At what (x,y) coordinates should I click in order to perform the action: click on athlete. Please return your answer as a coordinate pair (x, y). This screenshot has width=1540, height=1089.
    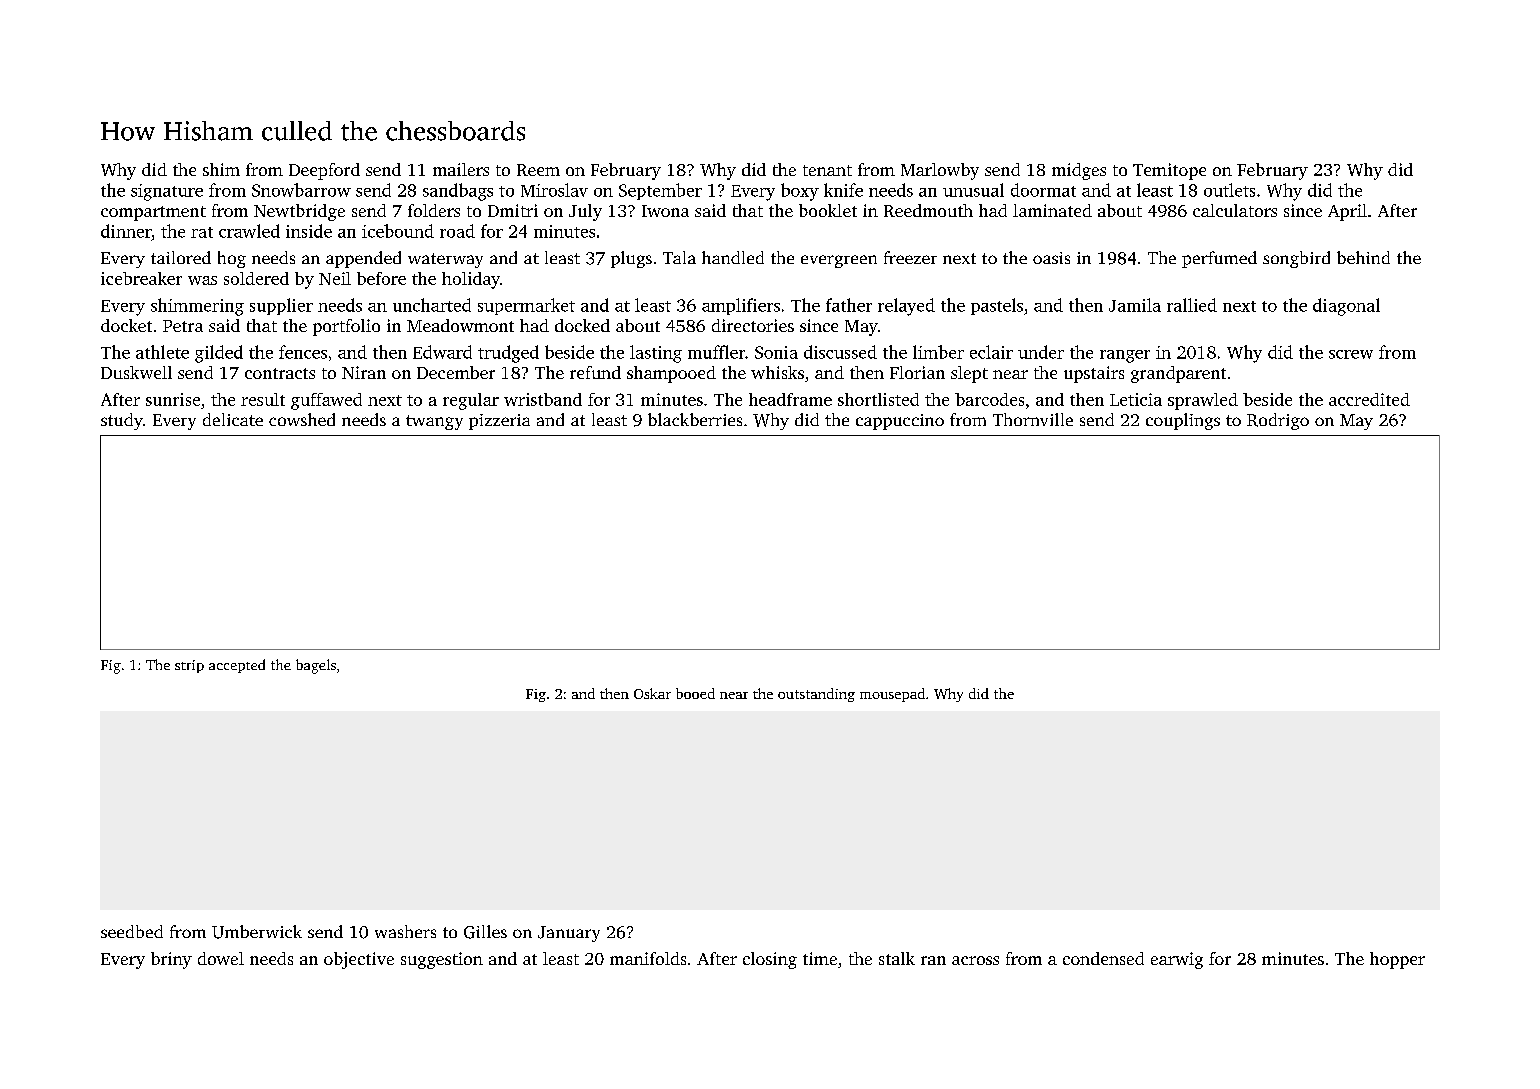
    Looking at the image, I should click on (162, 352).
